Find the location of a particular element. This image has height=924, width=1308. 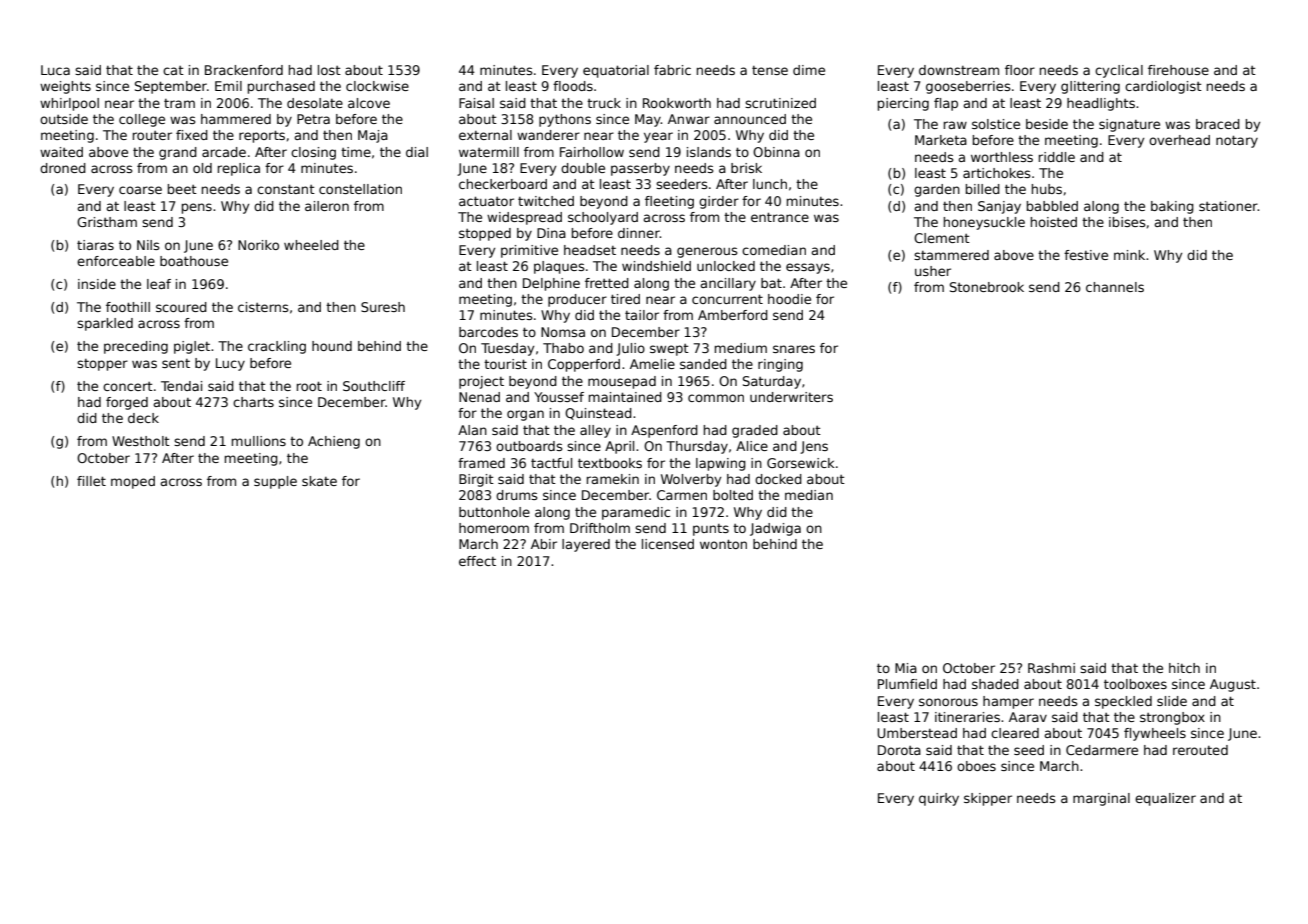

watermill is located at coordinates (489, 152).
